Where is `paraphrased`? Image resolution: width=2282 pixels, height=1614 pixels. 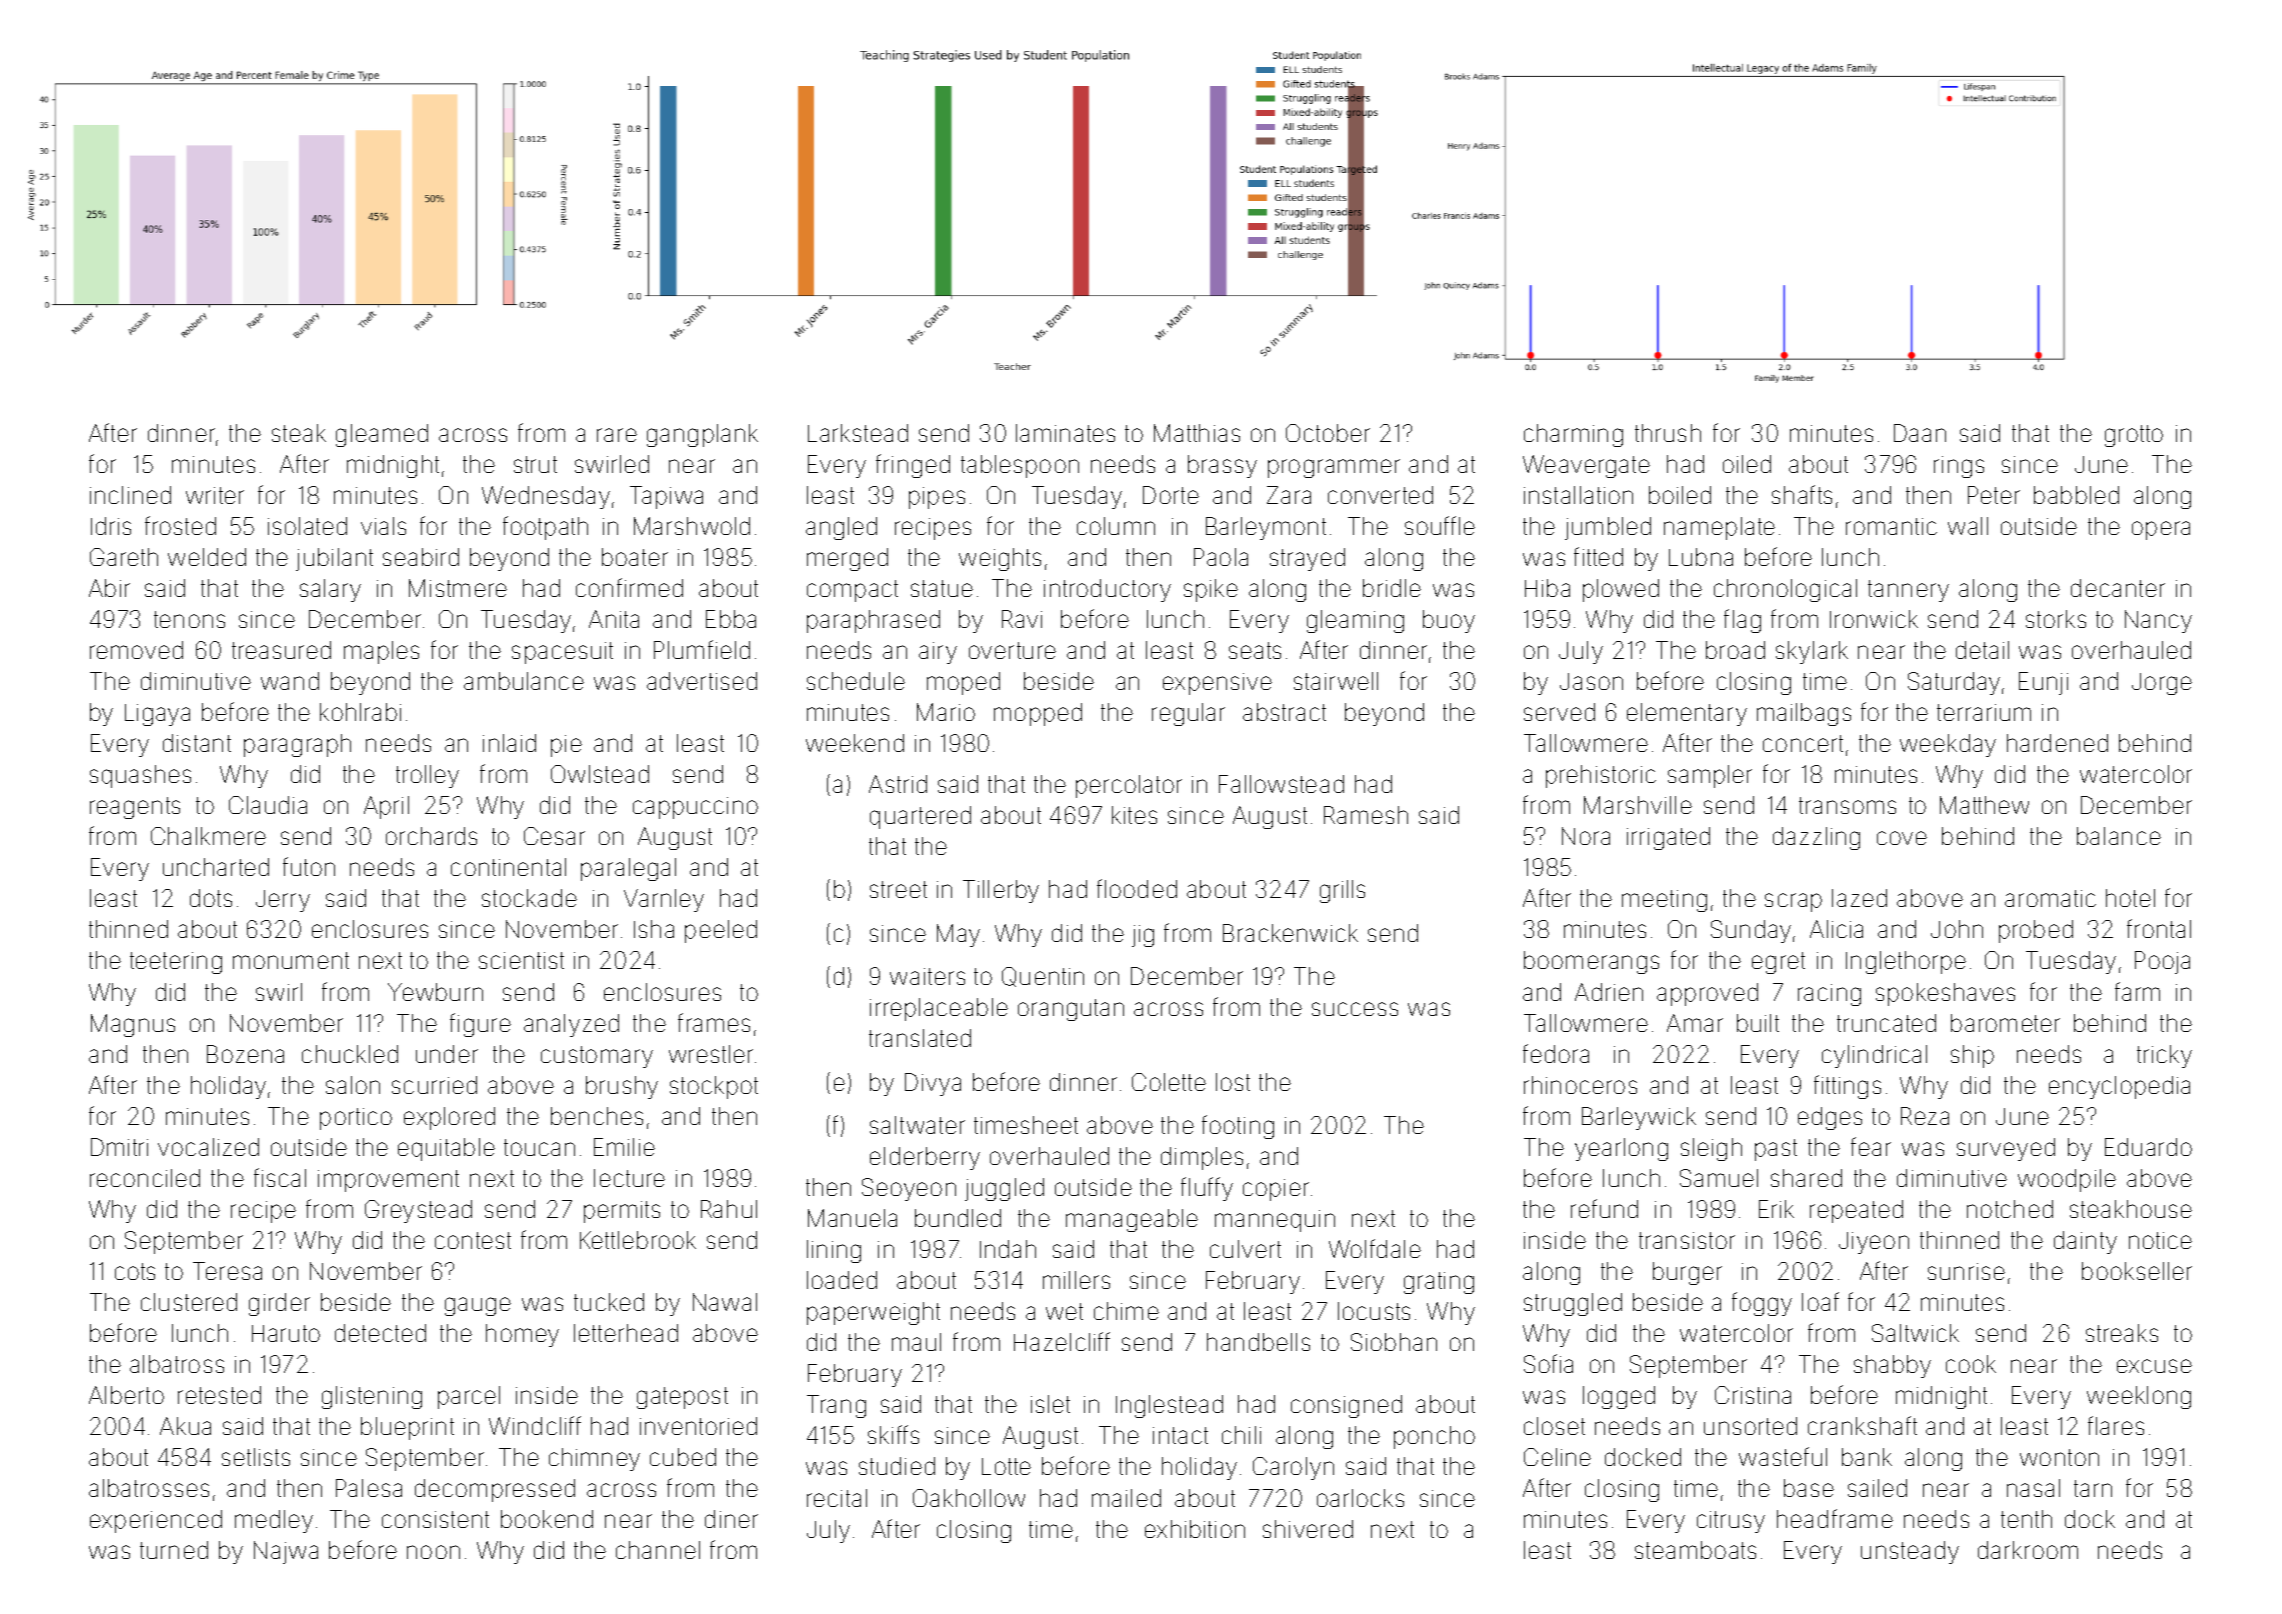 paraphrased is located at coordinates (873, 621).
